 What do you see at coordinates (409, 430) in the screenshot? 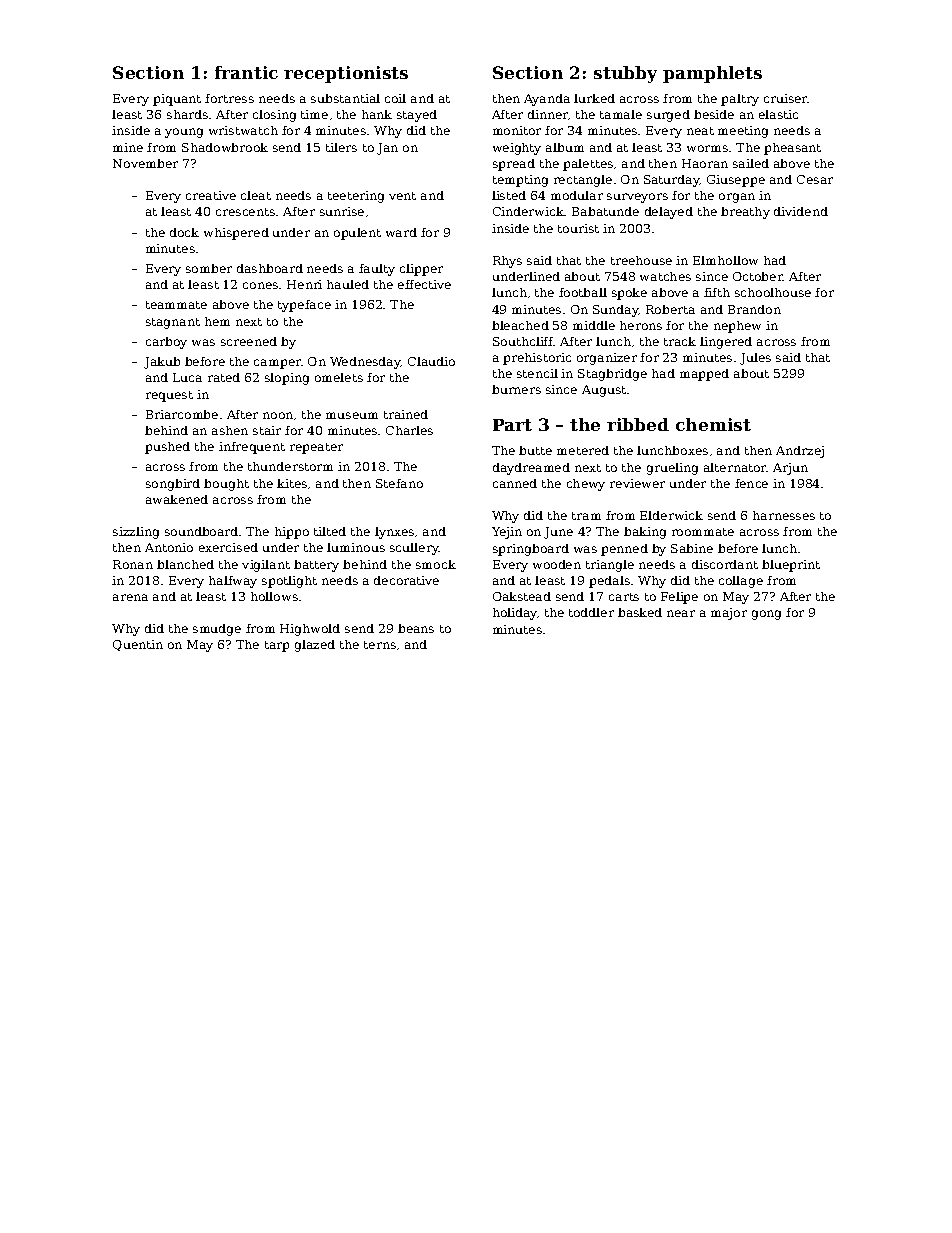
I see `Charles` at bounding box center [409, 430].
